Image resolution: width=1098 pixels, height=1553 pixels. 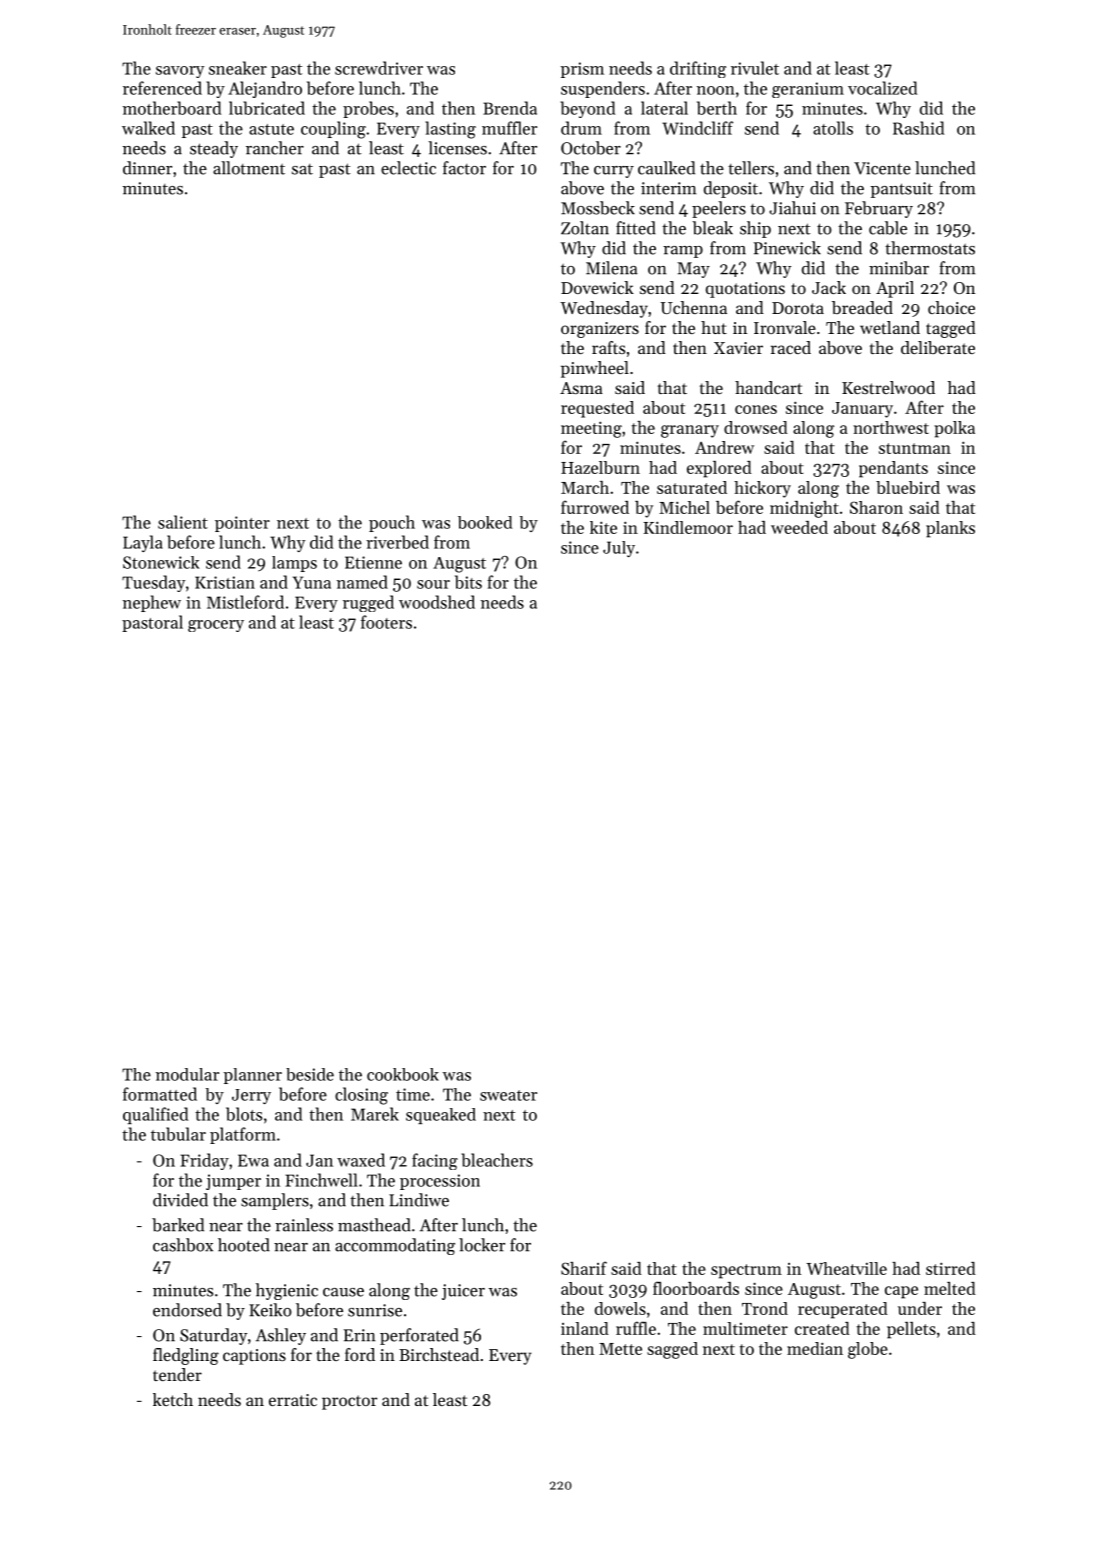 I want to click on stirred, so click(x=951, y=1268).
